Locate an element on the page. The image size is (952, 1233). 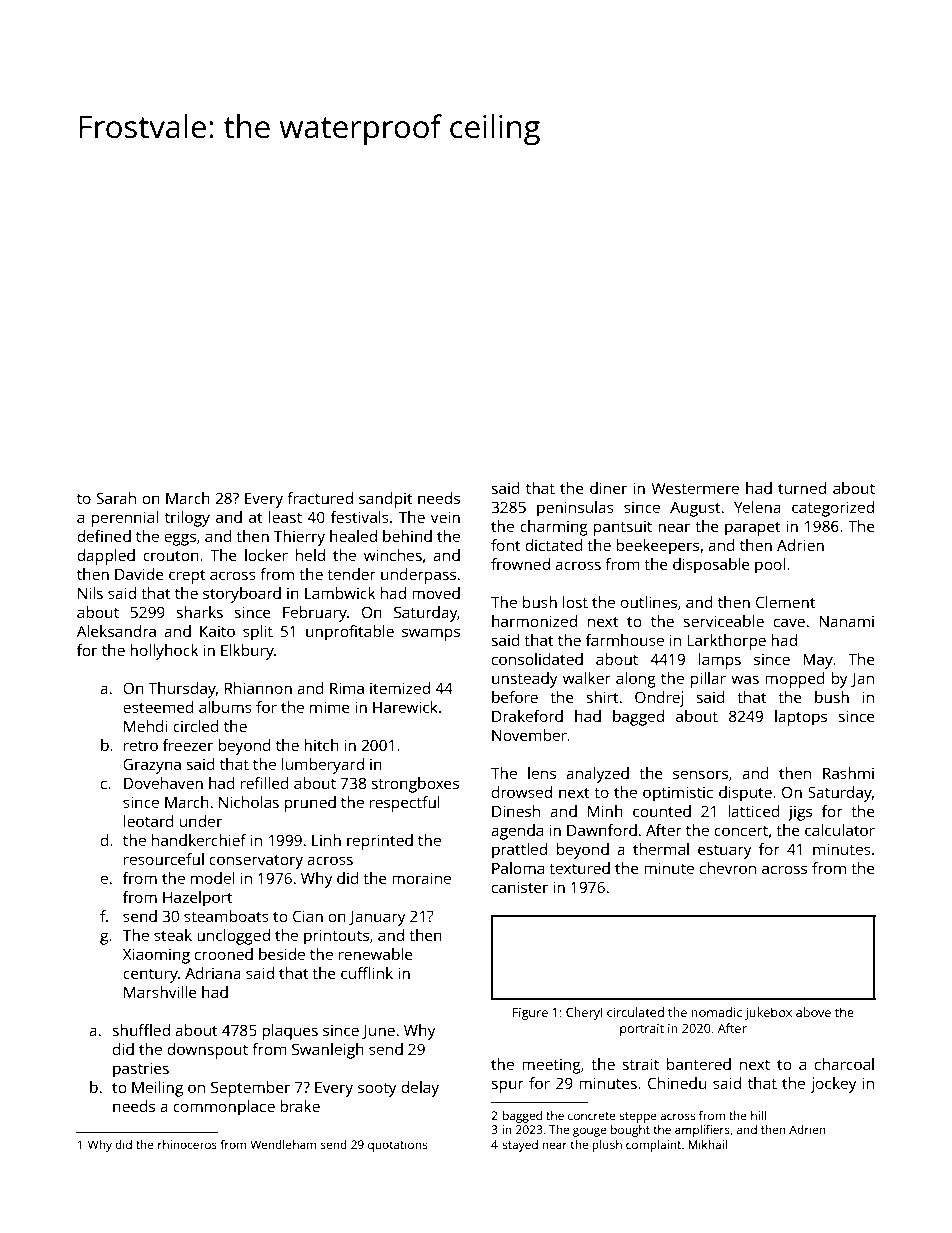
estuary is located at coordinates (725, 852).
